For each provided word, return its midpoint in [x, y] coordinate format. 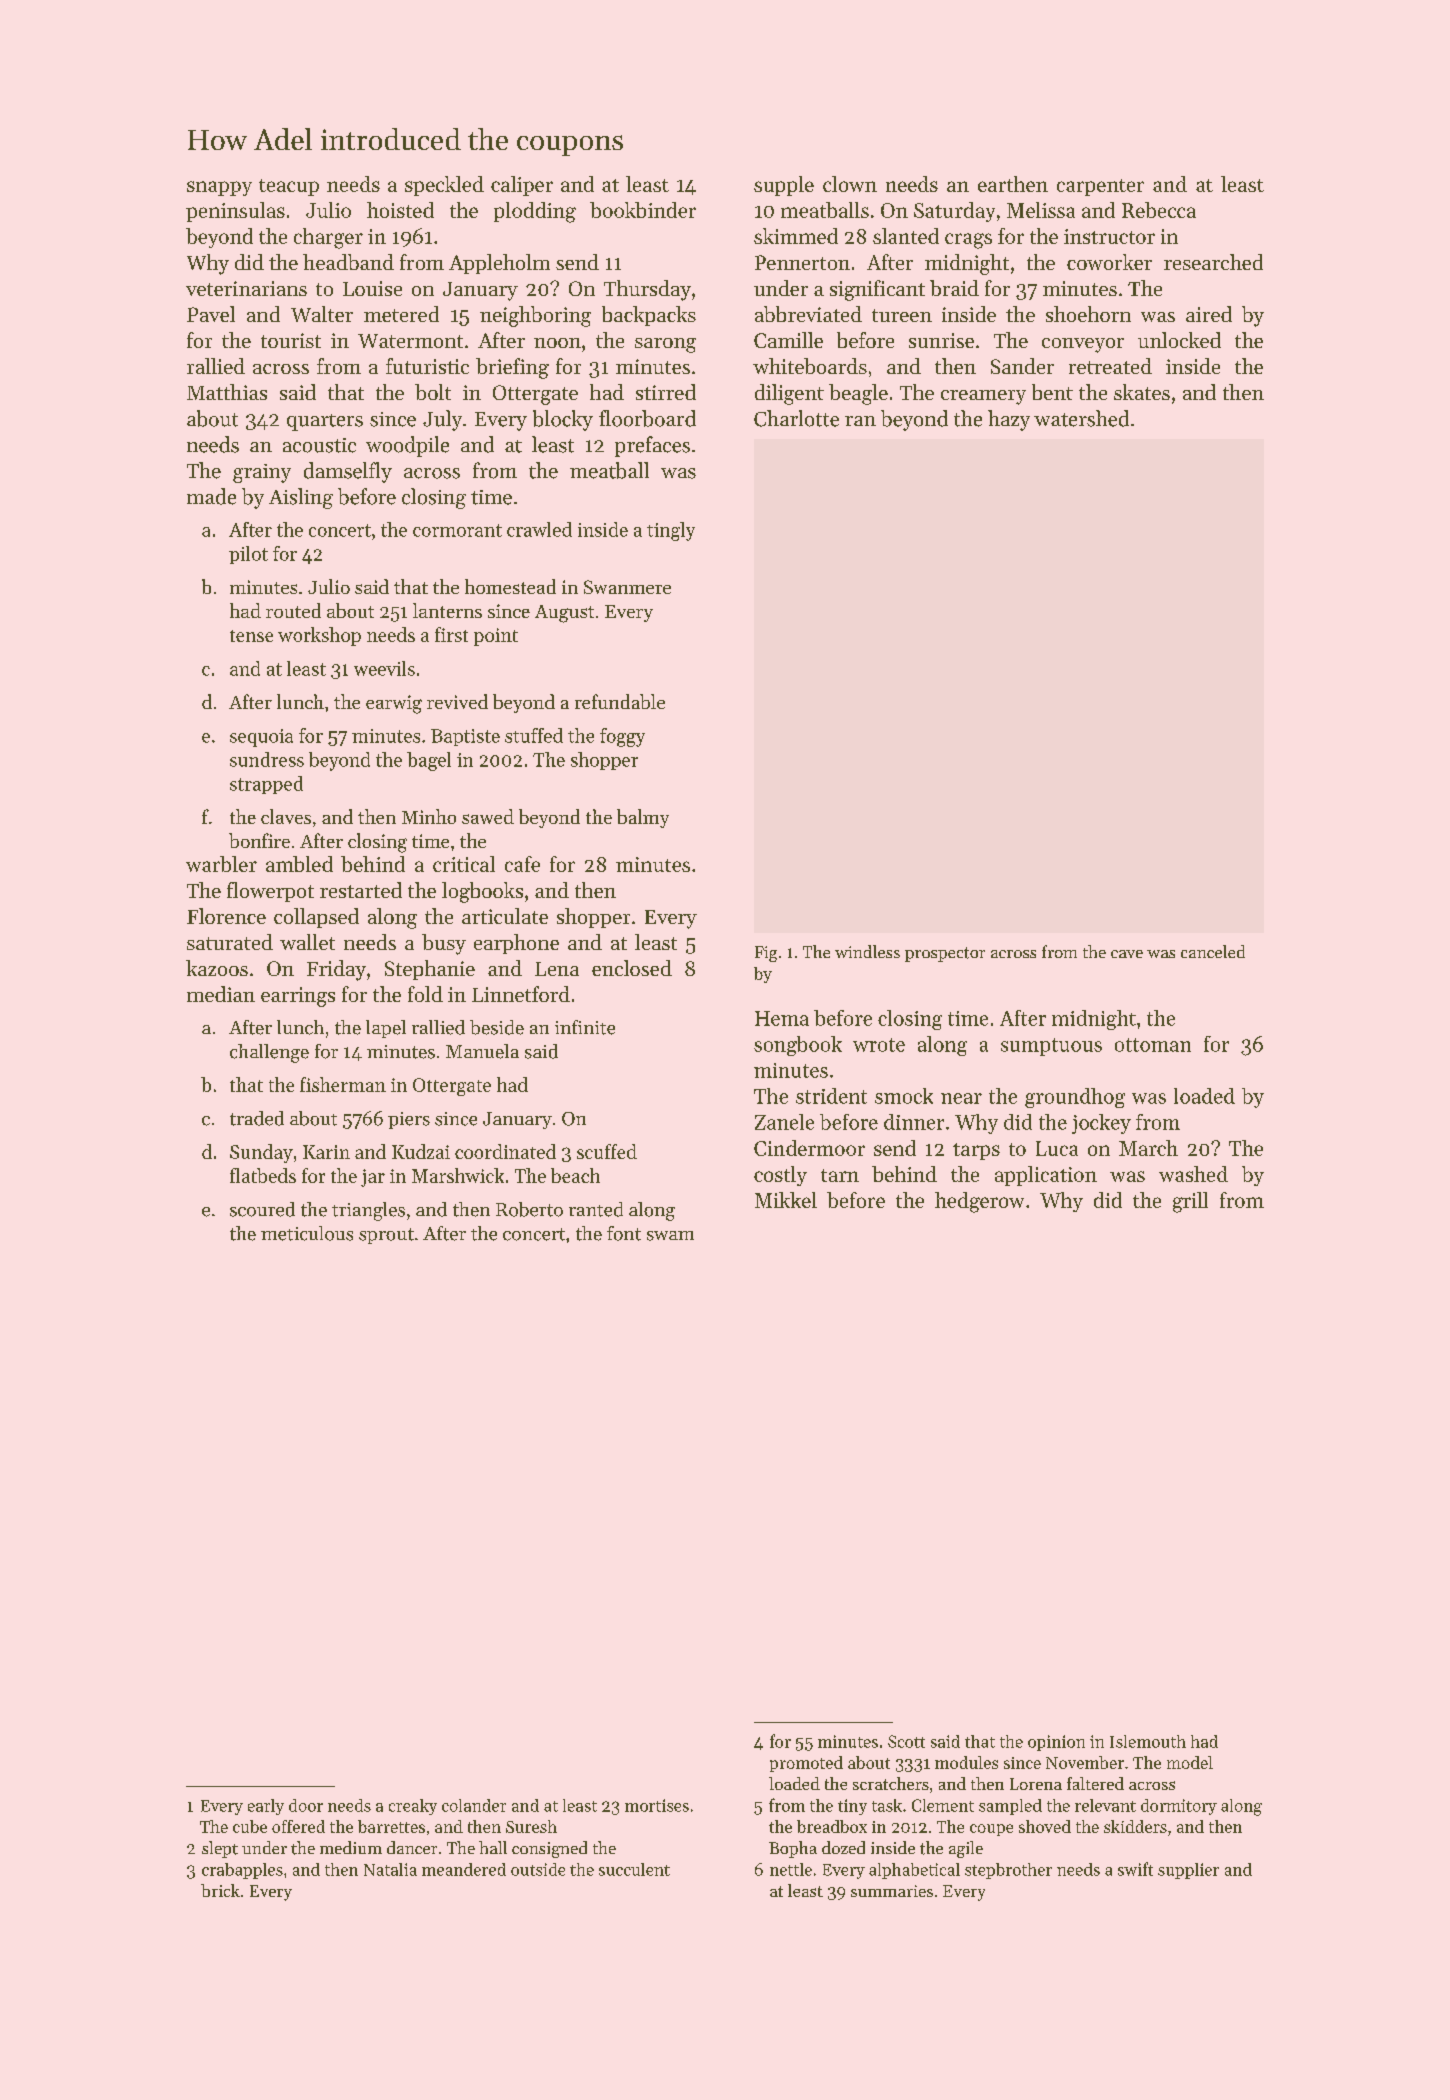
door [306, 1805]
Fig [766, 954]
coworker [1109, 262]
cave [1127, 954]
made [211, 496]
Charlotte [796, 418]
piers [409, 1120]
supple [784, 186]
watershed [1081, 418]
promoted [806, 1764]
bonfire [259, 840]
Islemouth [1148, 1741]
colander [474, 1805]
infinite [585, 1027]
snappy [219, 188]
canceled [1213, 951]
